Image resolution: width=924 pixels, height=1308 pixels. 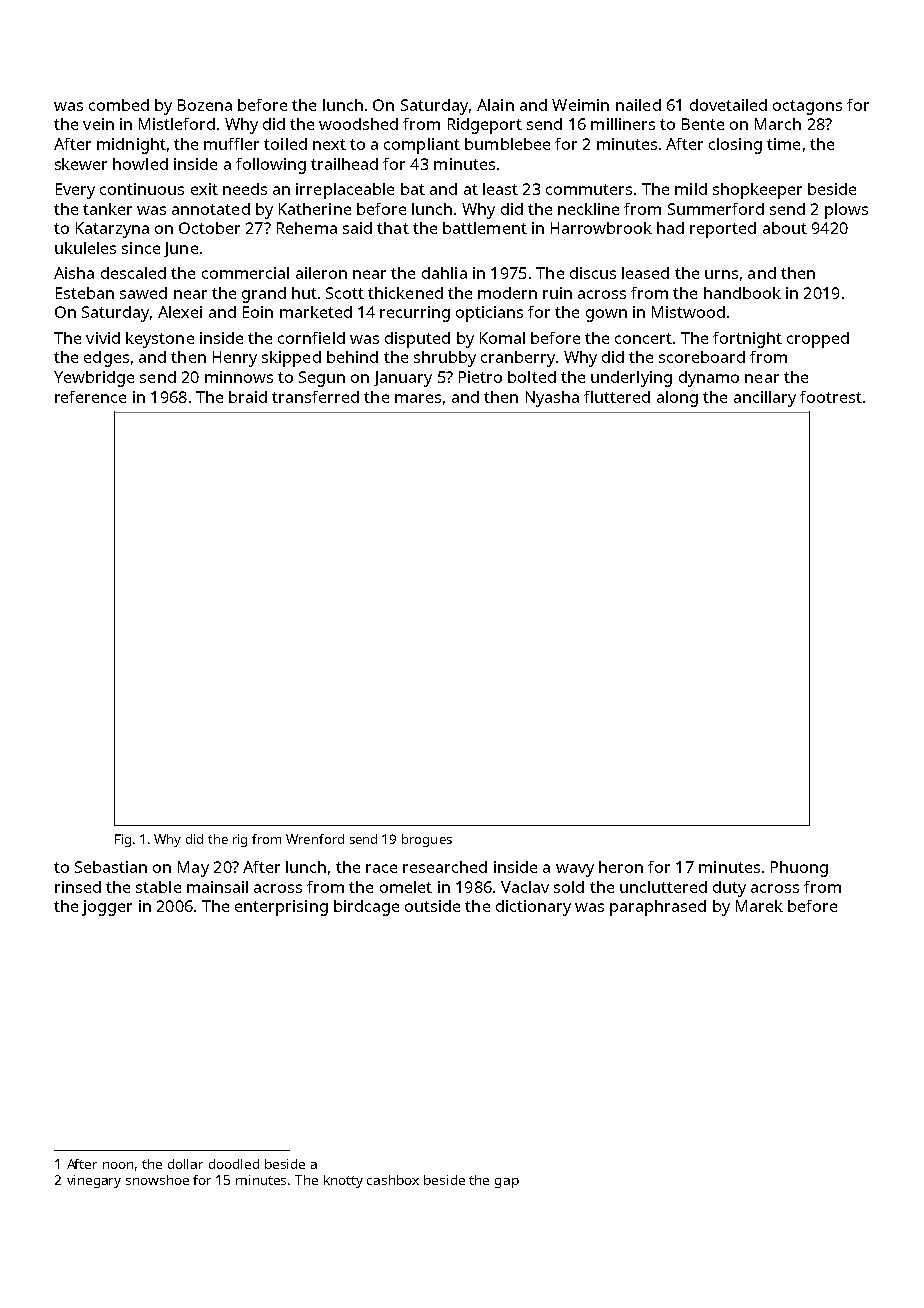 What do you see at coordinates (205, 105) in the screenshot?
I see `Bozena` at bounding box center [205, 105].
